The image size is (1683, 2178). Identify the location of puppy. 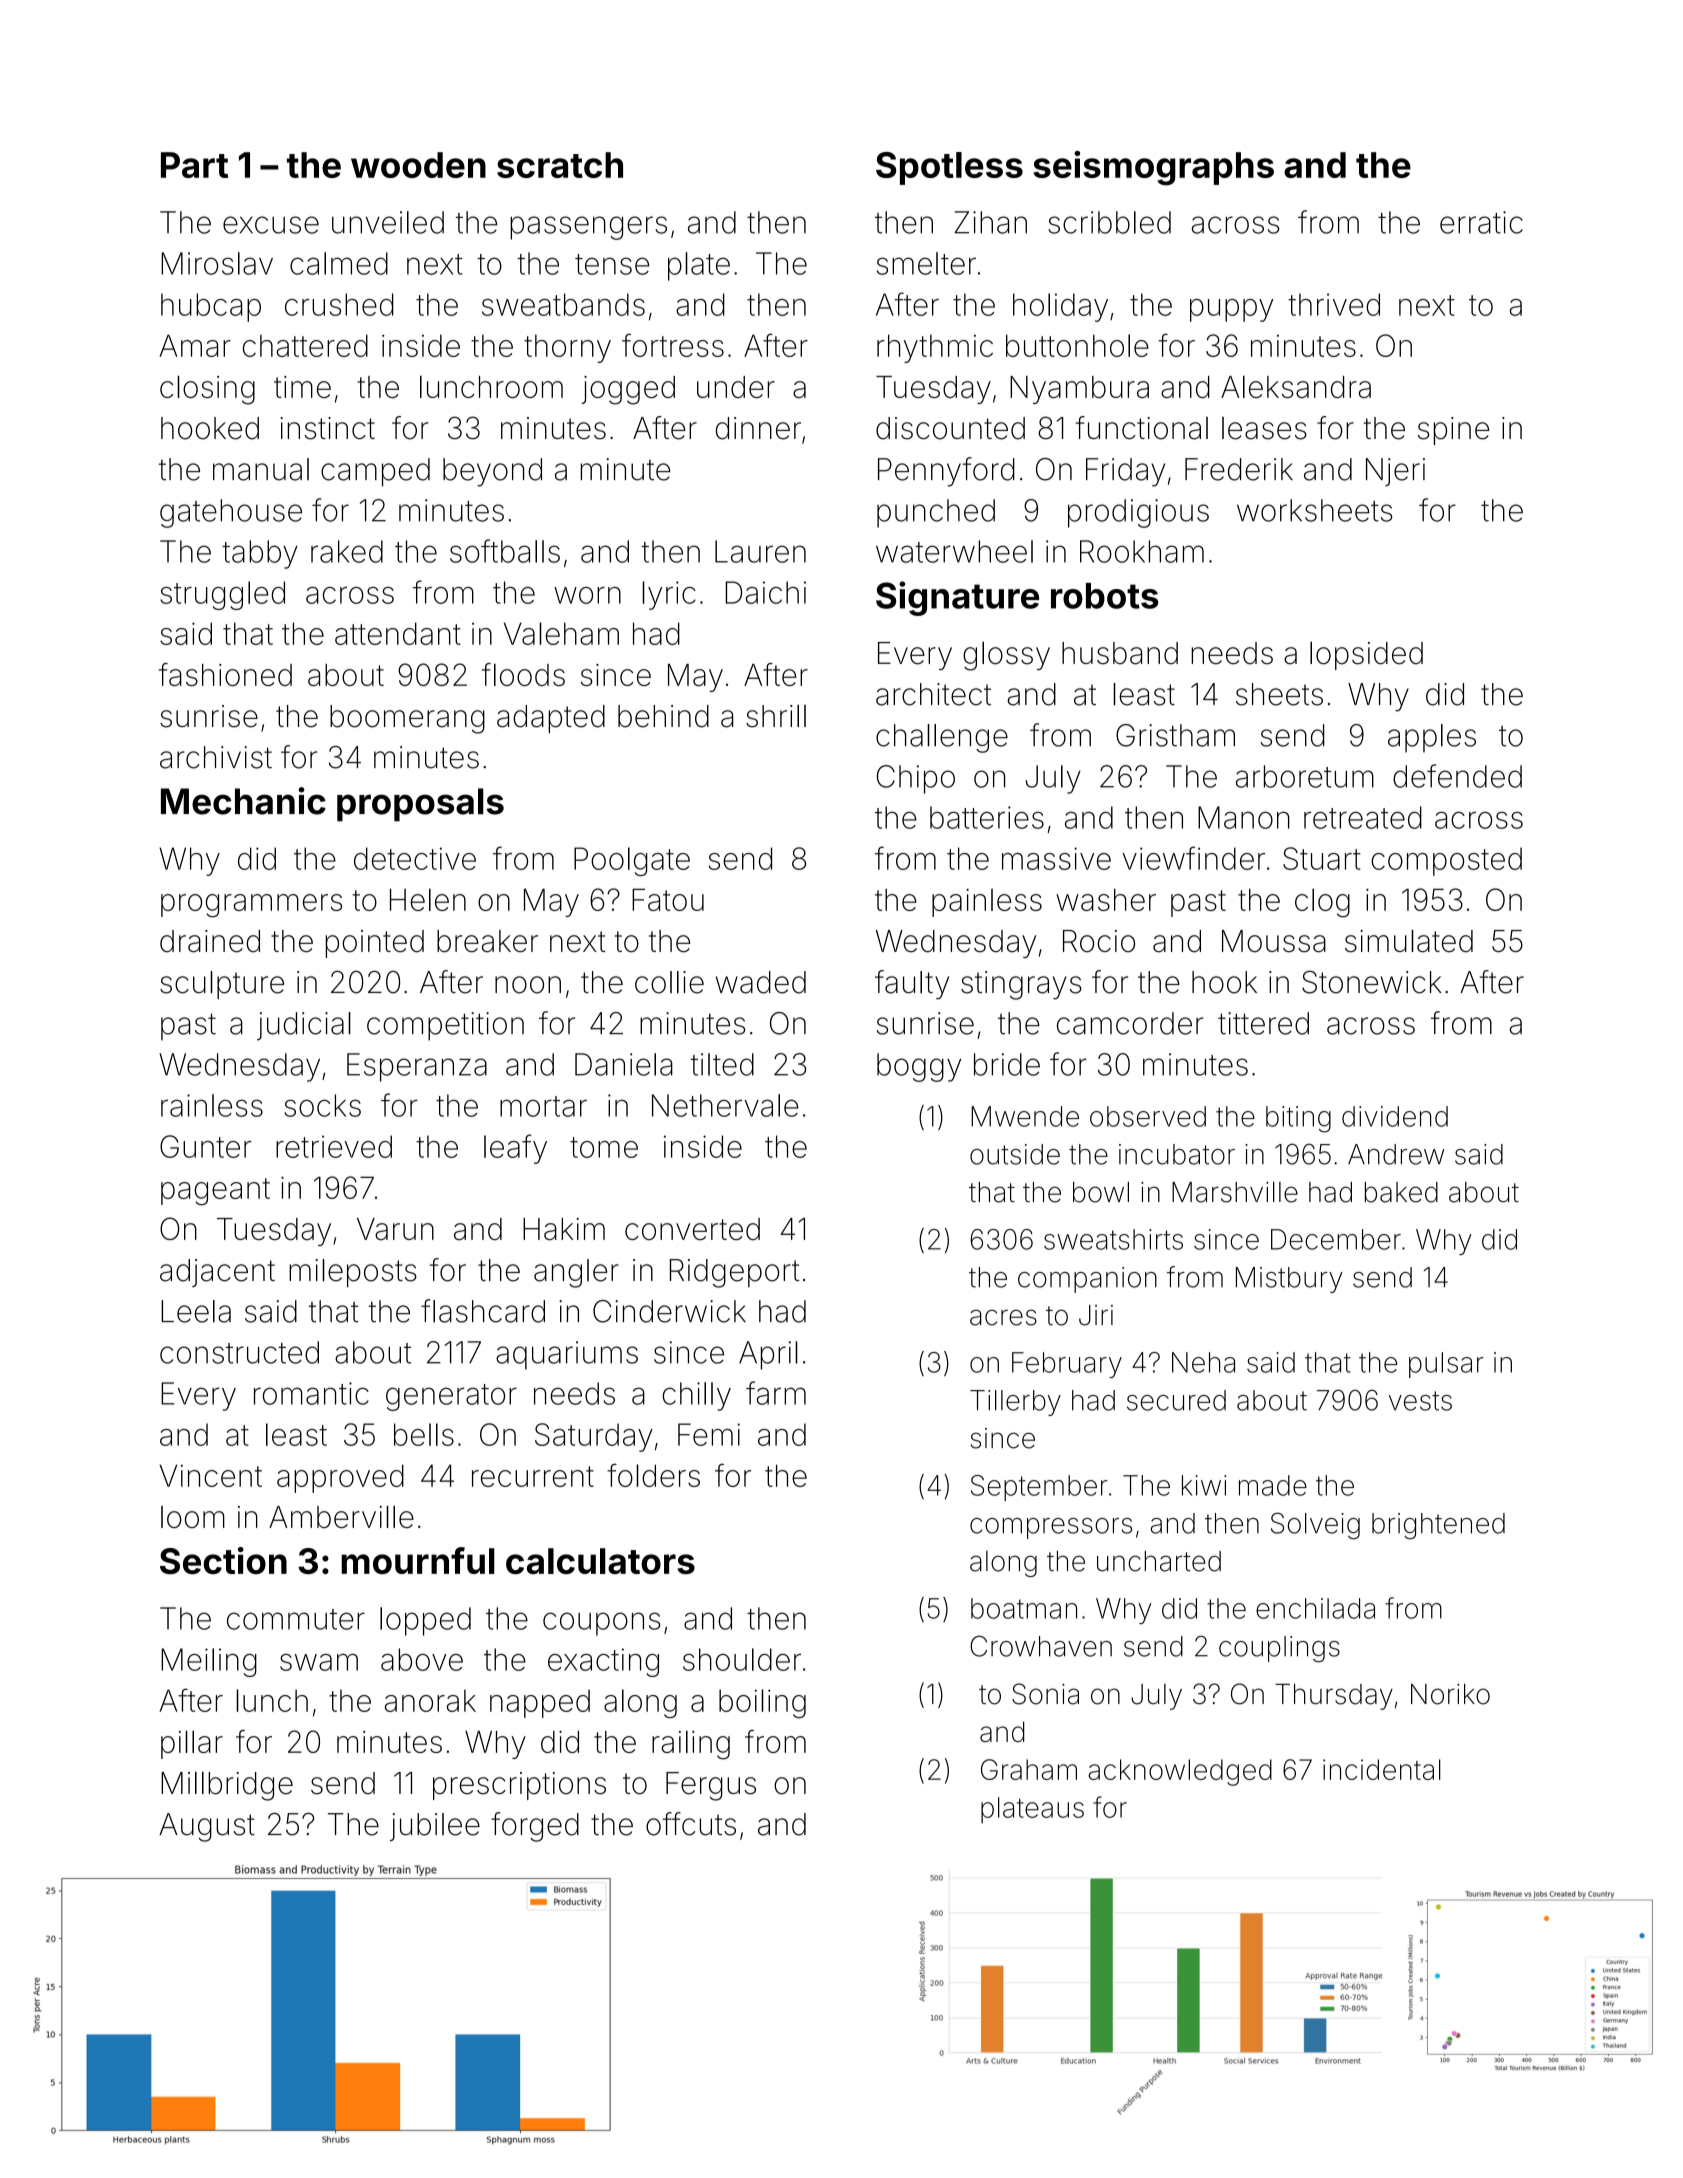
(1231, 310).
